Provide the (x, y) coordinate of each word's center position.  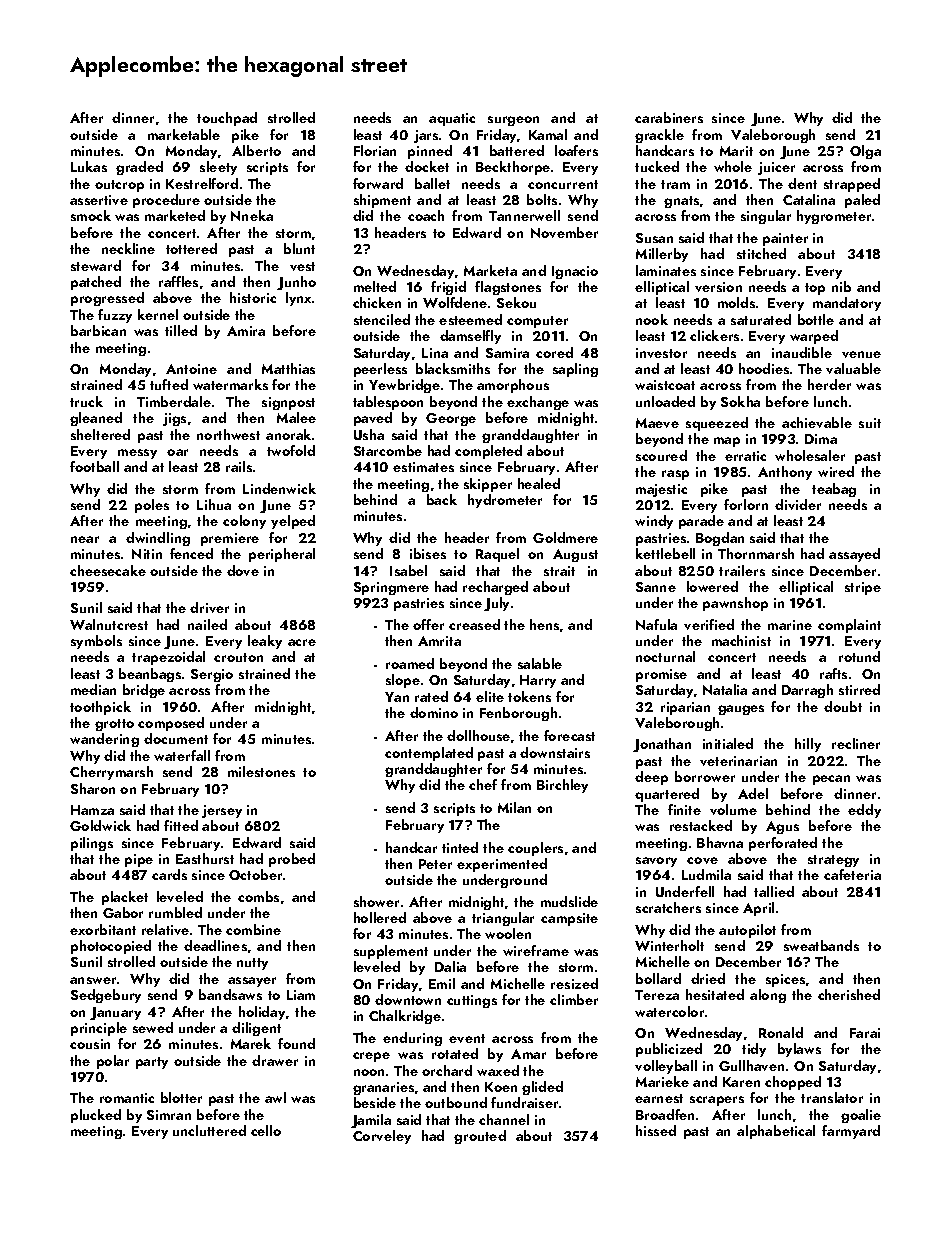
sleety (218, 168)
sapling (575, 370)
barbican (98, 330)
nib (841, 286)
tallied (774, 891)
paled (862, 201)
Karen (741, 1082)
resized (574, 983)
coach (426, 215)
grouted (480, 1137)
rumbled (175, 912)
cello (266, 1130)
